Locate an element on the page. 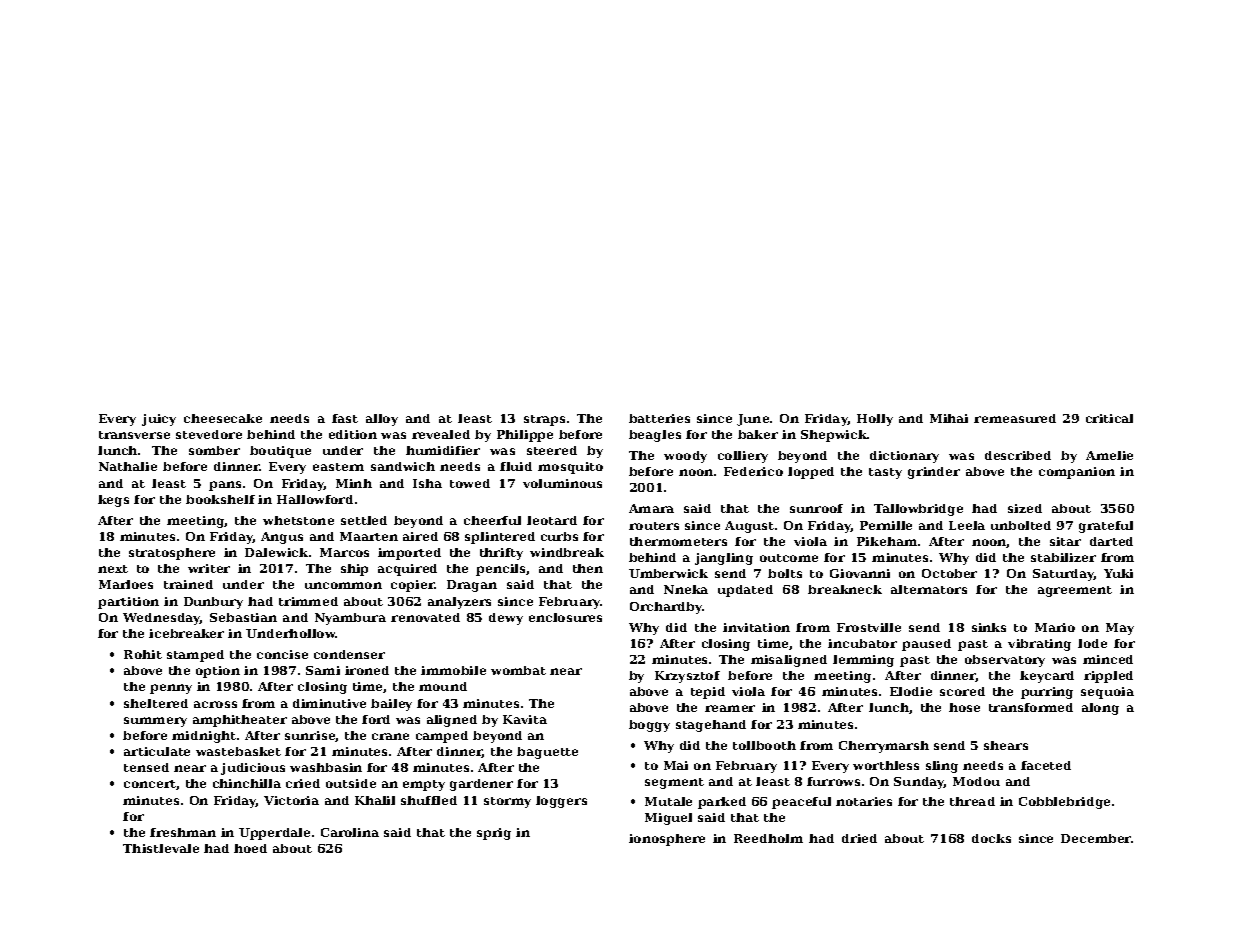 This document has width=1233, height=952. keycard is located at coordinates (1047, 677).
